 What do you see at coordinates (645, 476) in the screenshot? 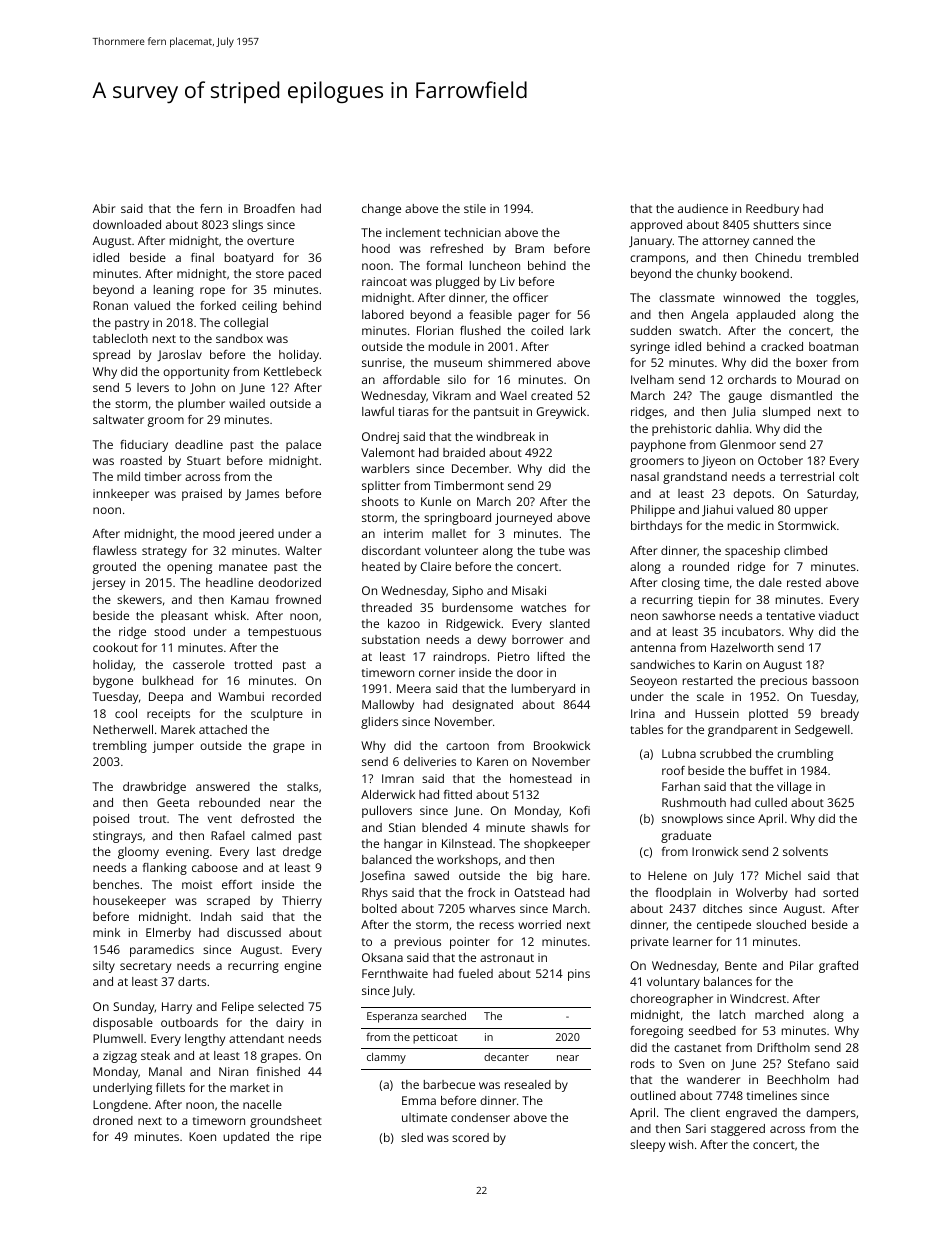
I see `nasal` at bounding box center [645, 476].
